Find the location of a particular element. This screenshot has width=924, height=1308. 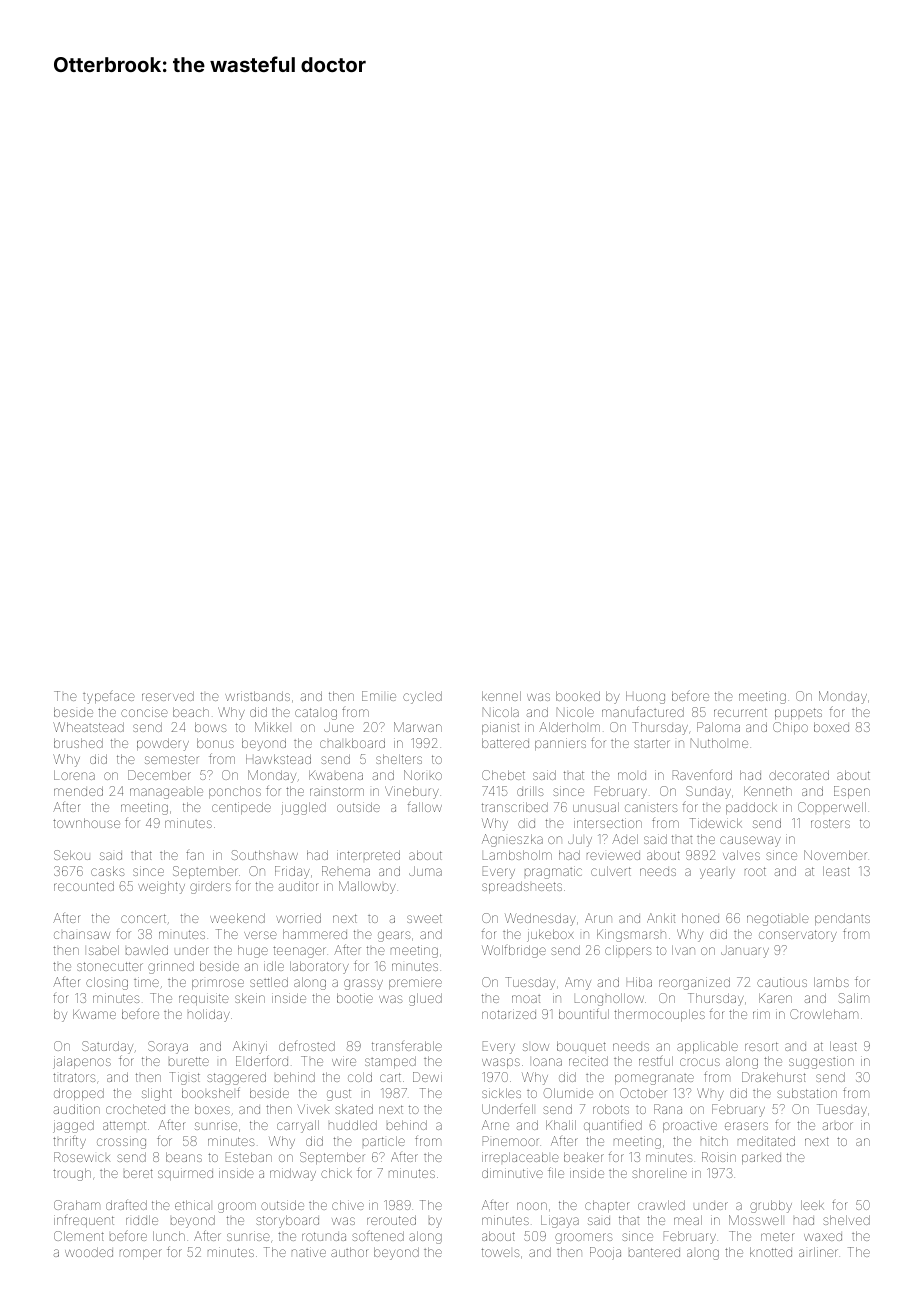

premiere is located at coordinates (415, 983).
